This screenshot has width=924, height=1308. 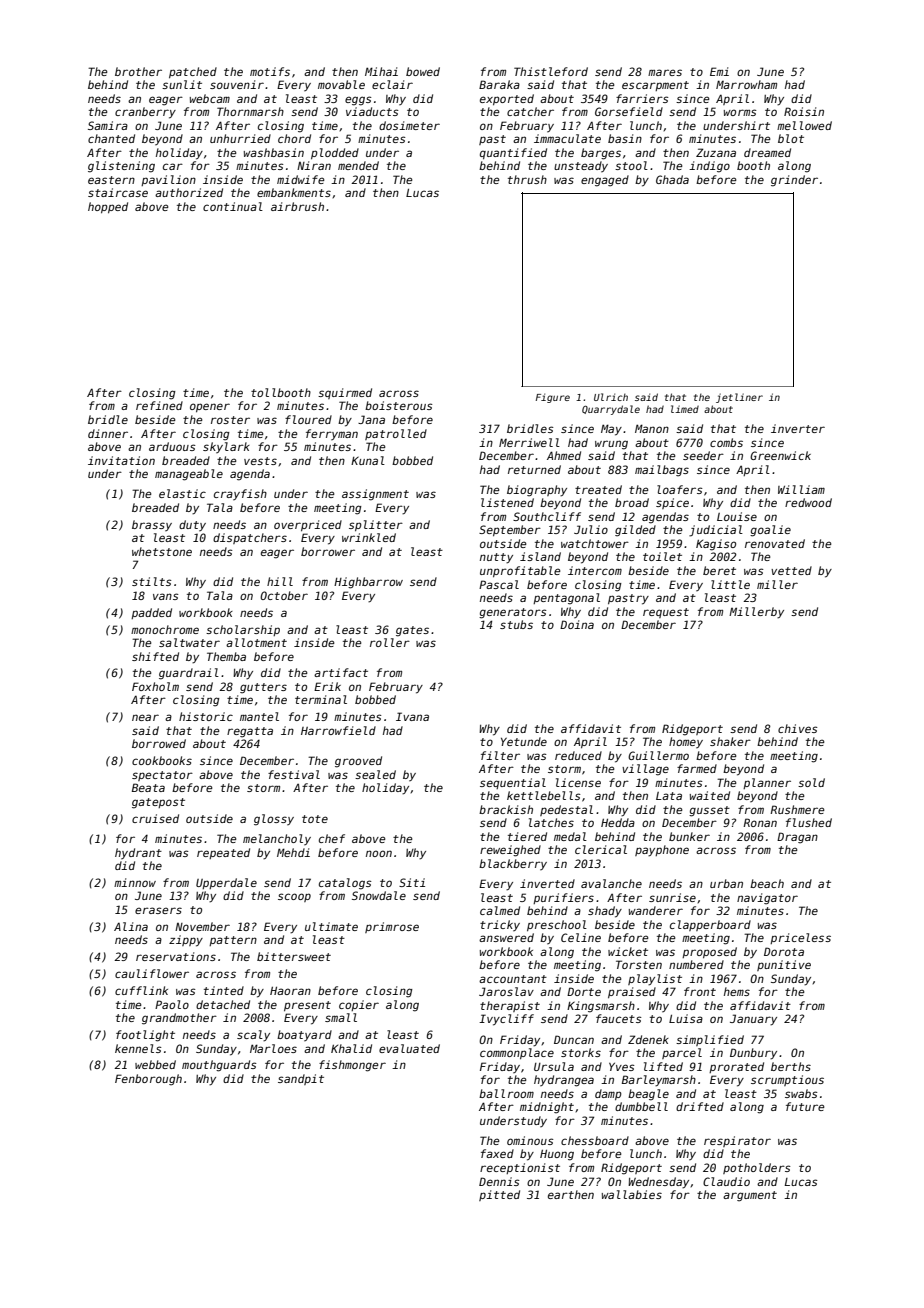 I want to click on continual, so click(x=233, y=206).
